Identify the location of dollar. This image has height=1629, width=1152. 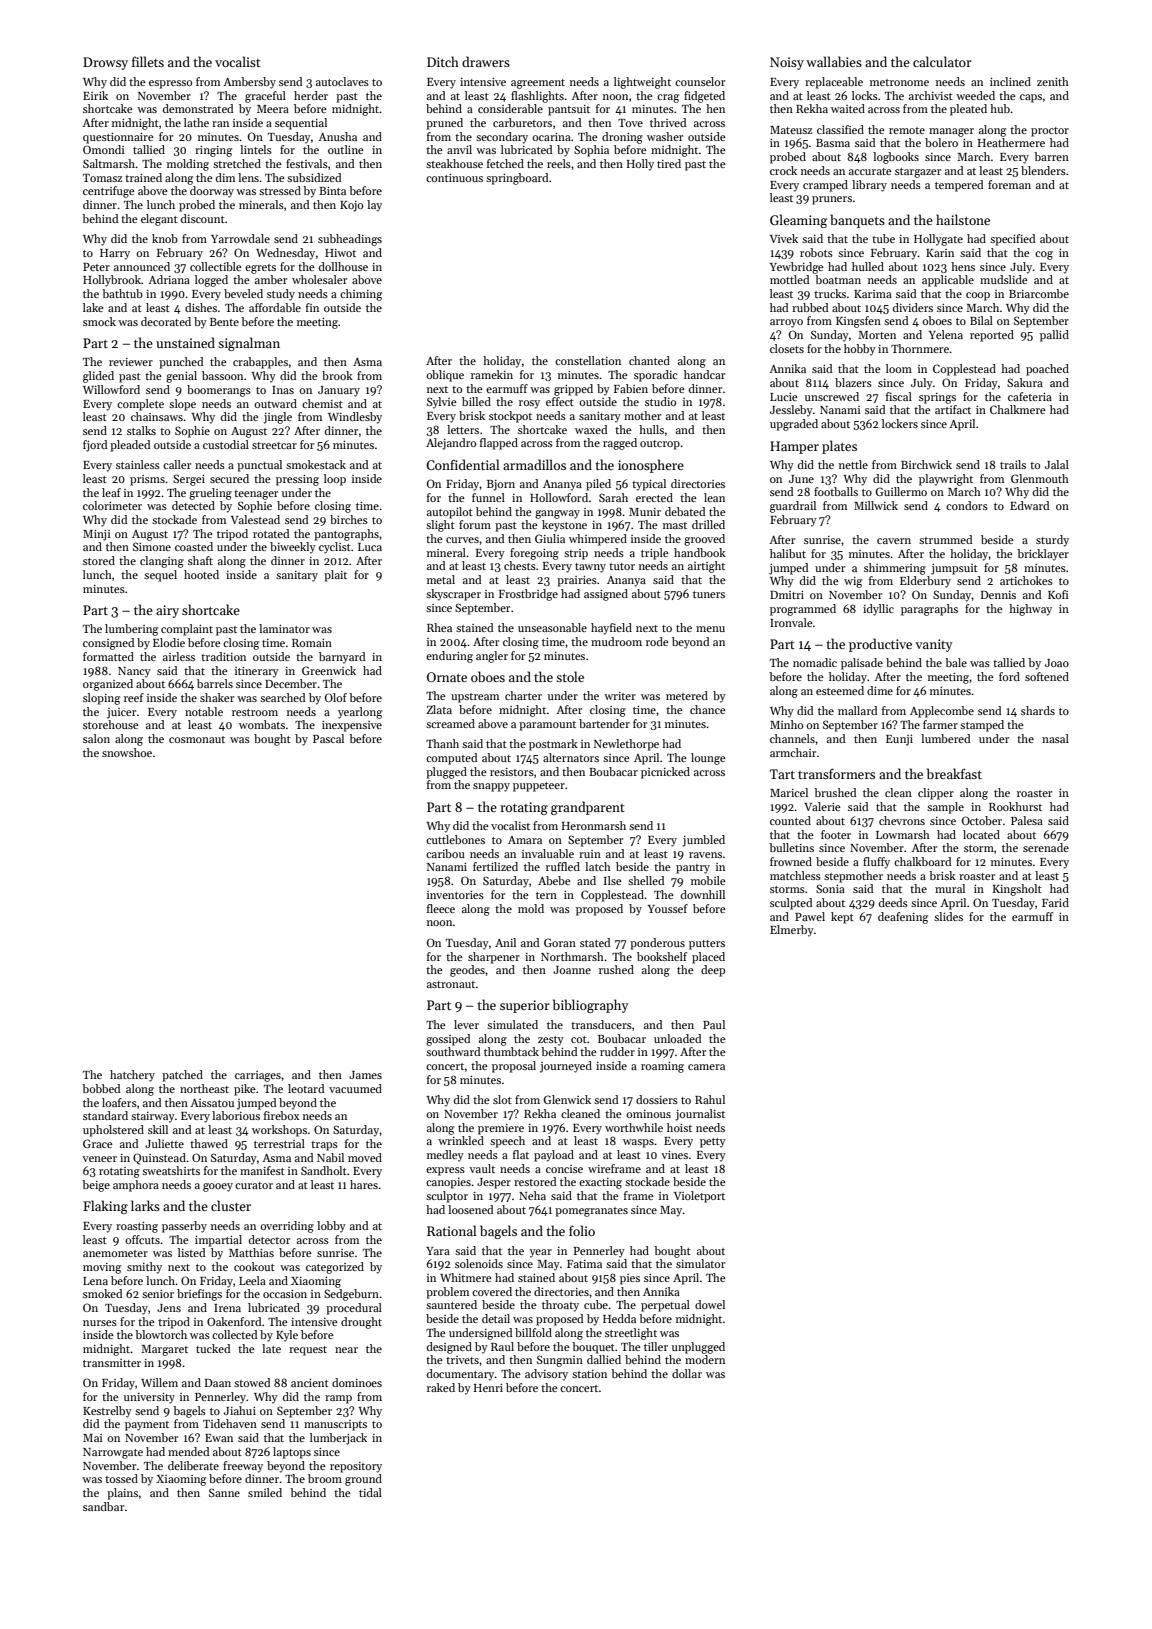
(687, 1373).
